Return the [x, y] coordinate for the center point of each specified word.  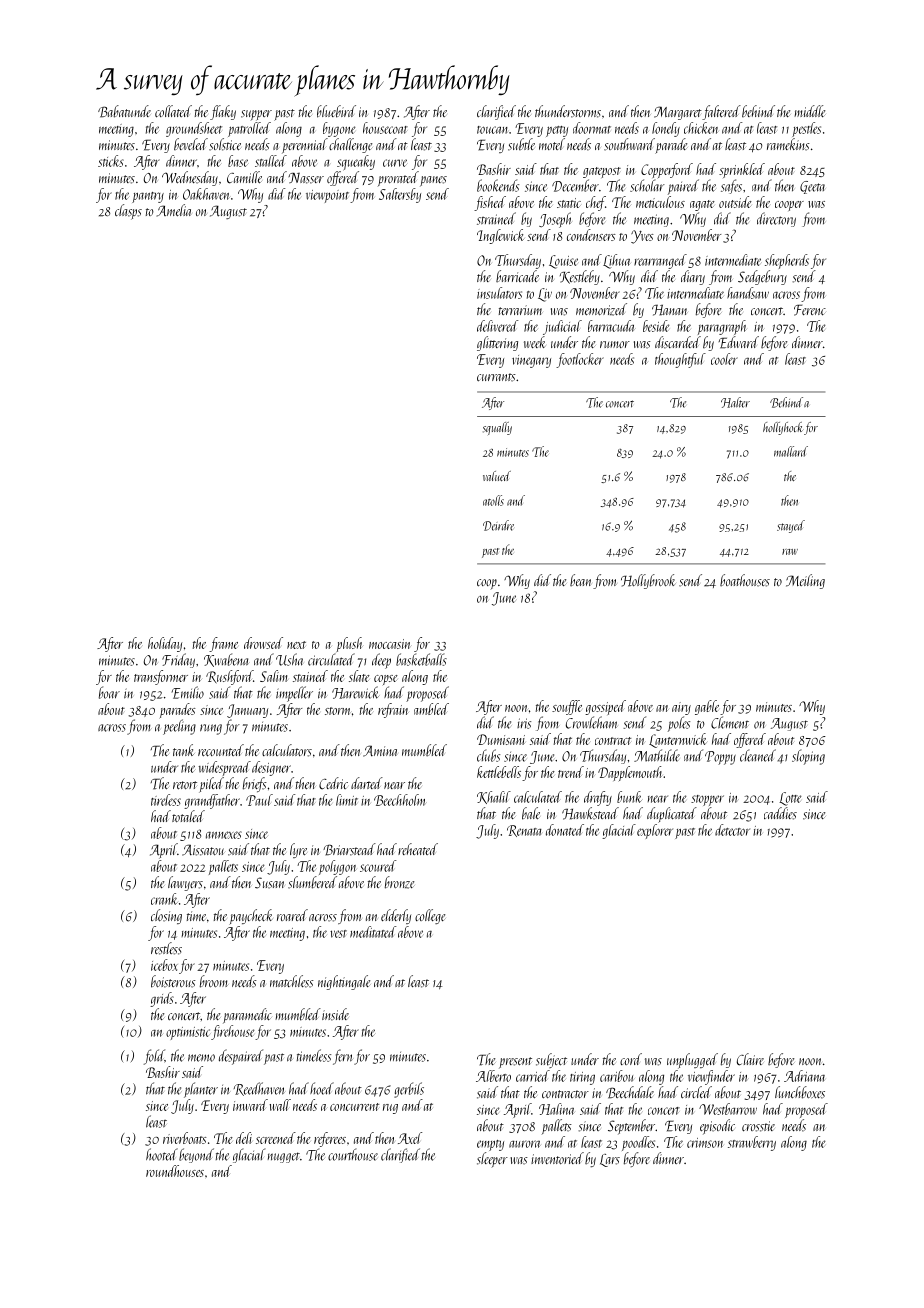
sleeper [492, 1159]
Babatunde [124, 111]
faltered [721, 112]
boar [109, 692]
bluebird [336, 111]
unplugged [692, 1061]
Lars [610, 1160]
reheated [418, 849]
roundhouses [175, 1171]
